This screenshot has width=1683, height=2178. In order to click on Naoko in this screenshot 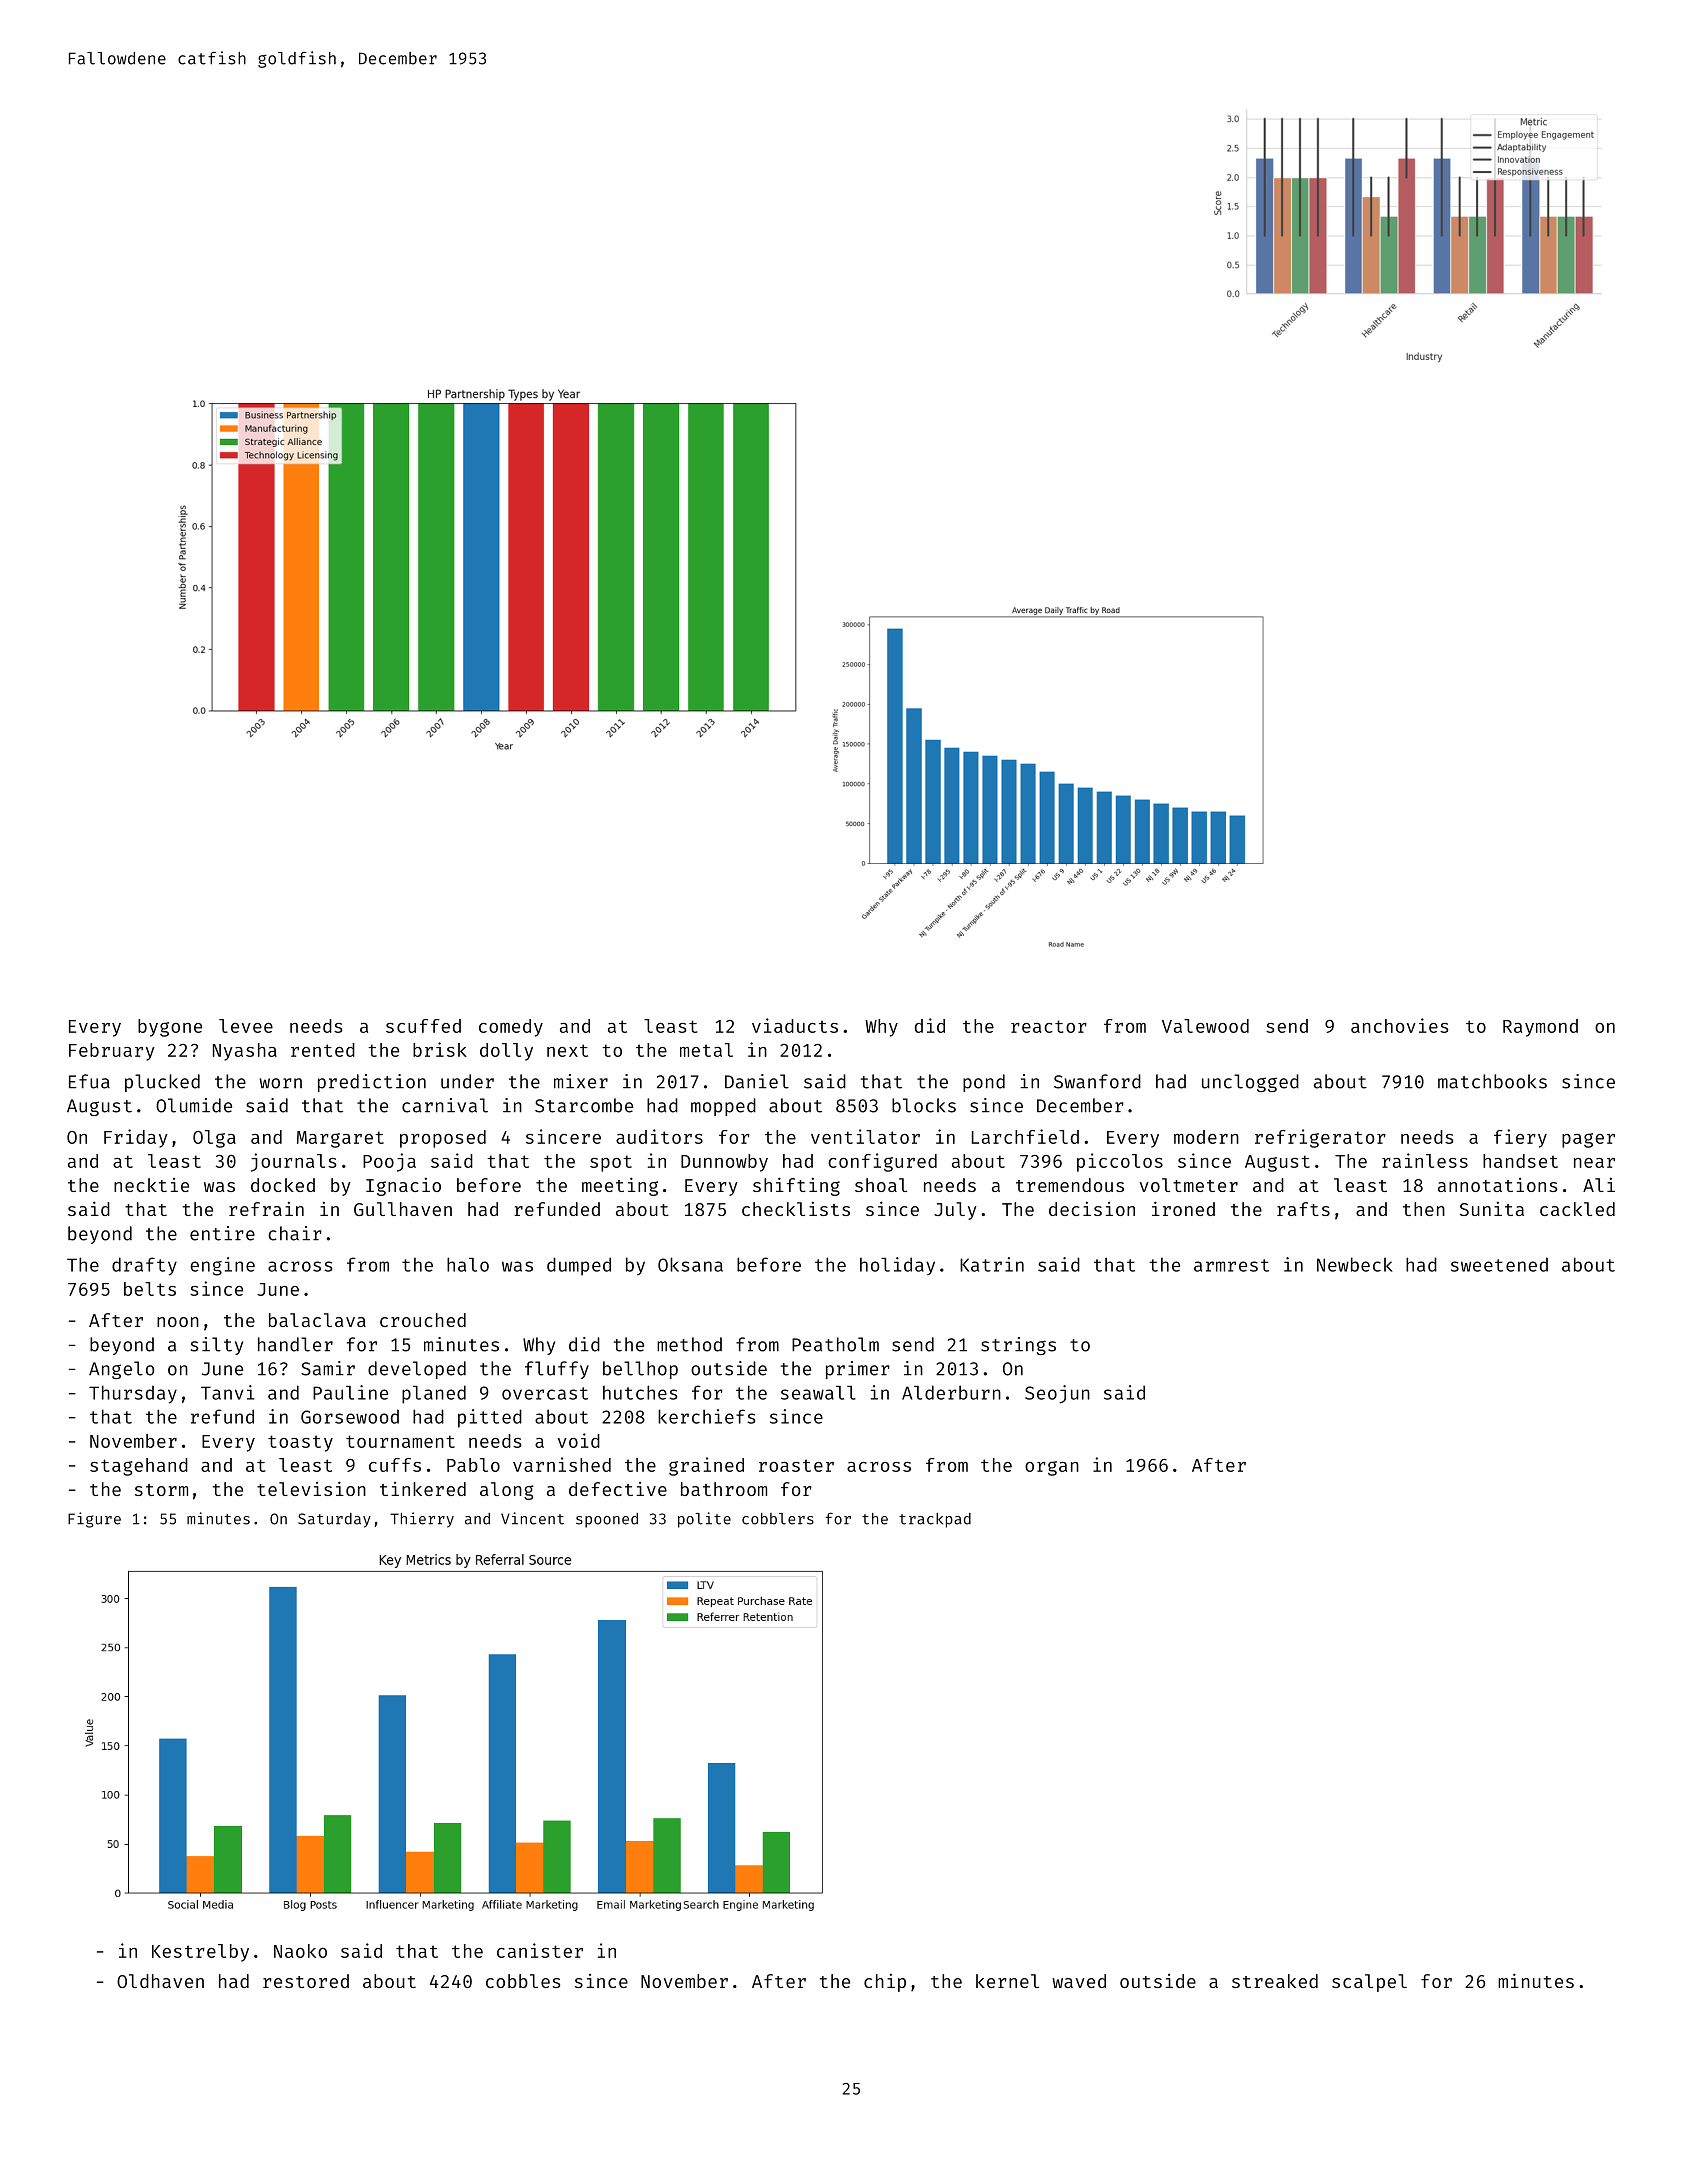, I will do `click(300, 1951)`.
